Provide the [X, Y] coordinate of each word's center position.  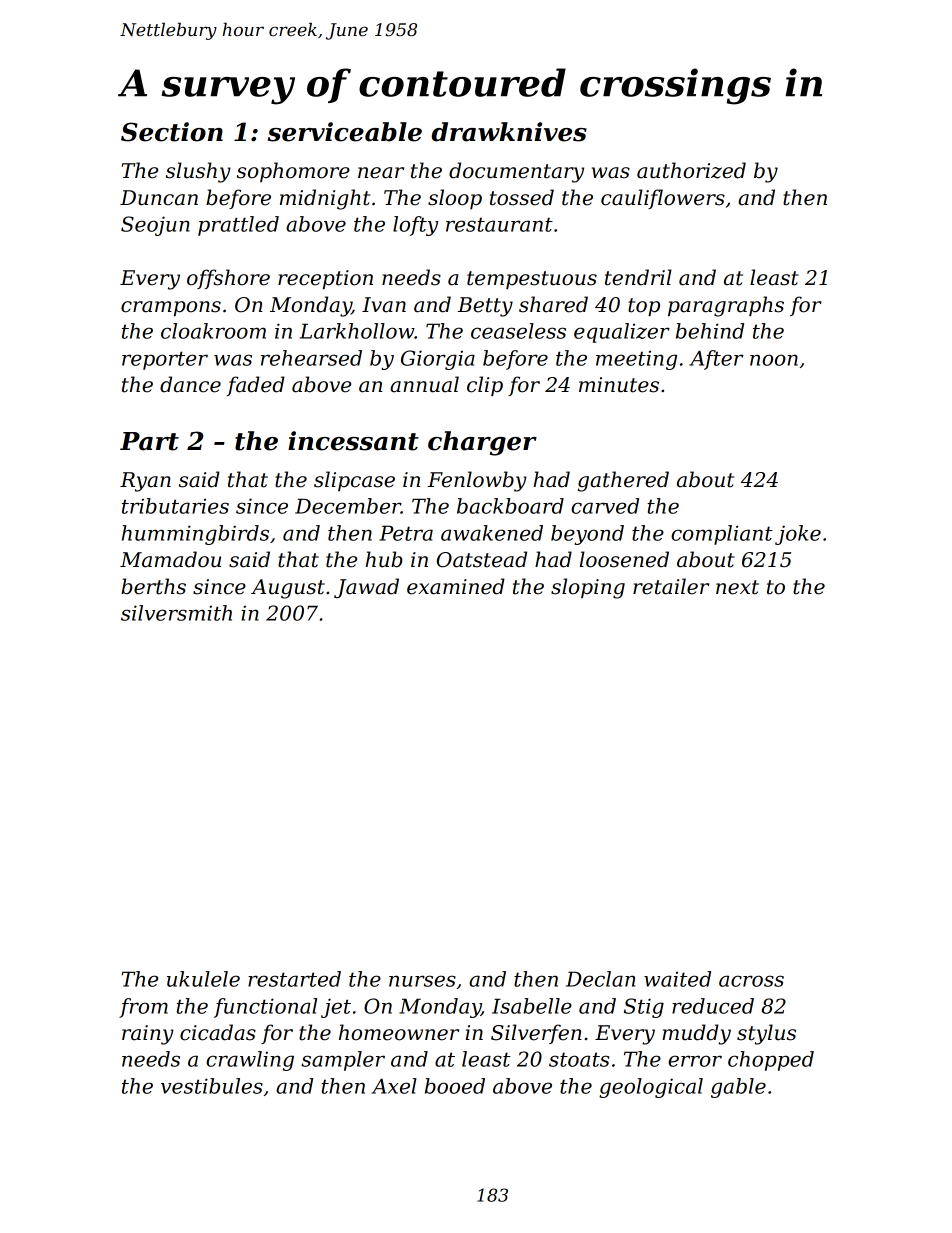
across [751, 981]
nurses [422, 981]
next [737, 587]
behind [710, 331]
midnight [325, 199]
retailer [671, 586]
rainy [148, 1035]
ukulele [203, 979]
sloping [588, 588]
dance [190, 384]
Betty [485, 307]
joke [798, 535]
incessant [353, 441]
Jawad [366, 588]
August [288, 589]
